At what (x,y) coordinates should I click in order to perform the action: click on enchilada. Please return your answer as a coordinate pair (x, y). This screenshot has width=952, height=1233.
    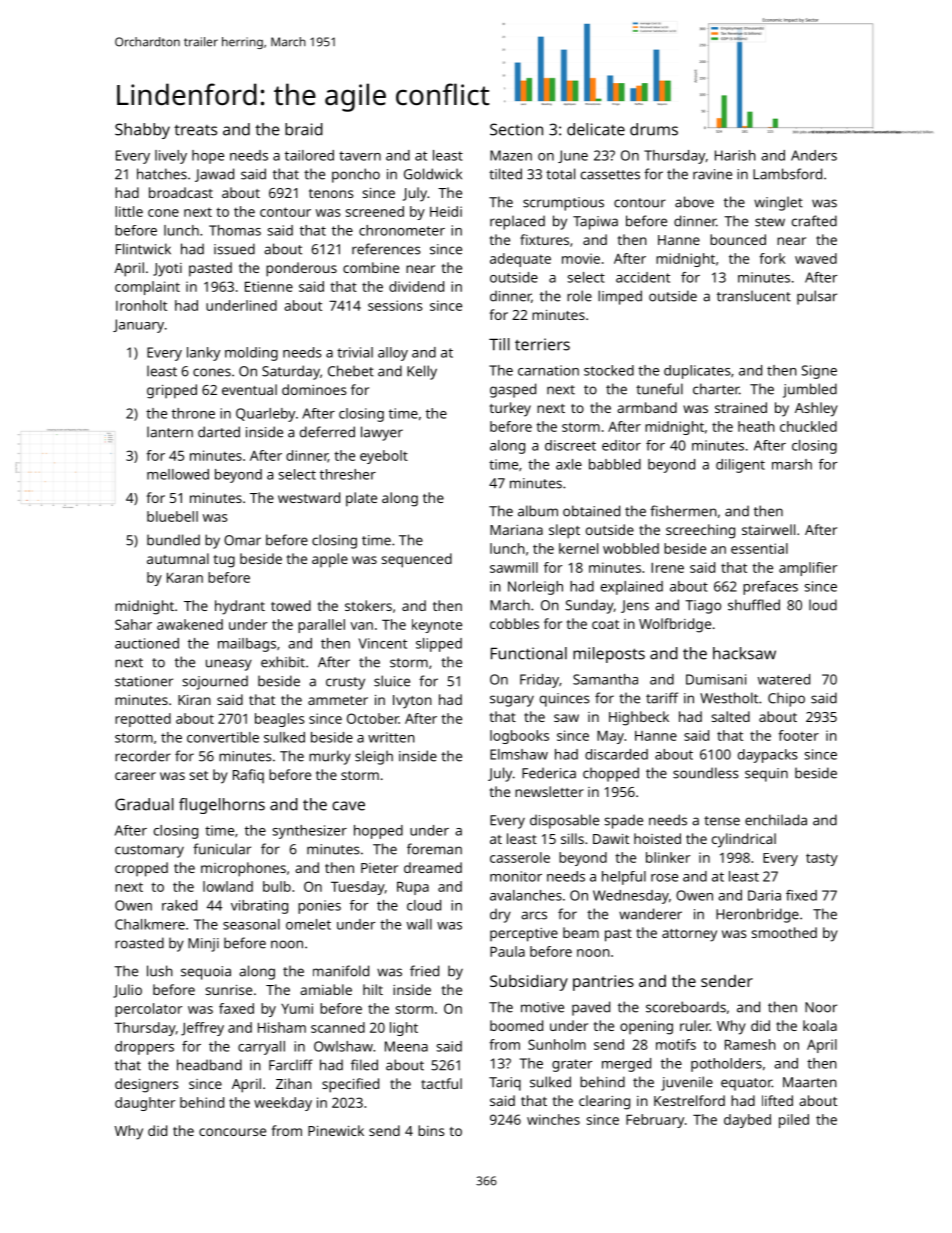
    Looking at the image, I should click on (776, 820).
